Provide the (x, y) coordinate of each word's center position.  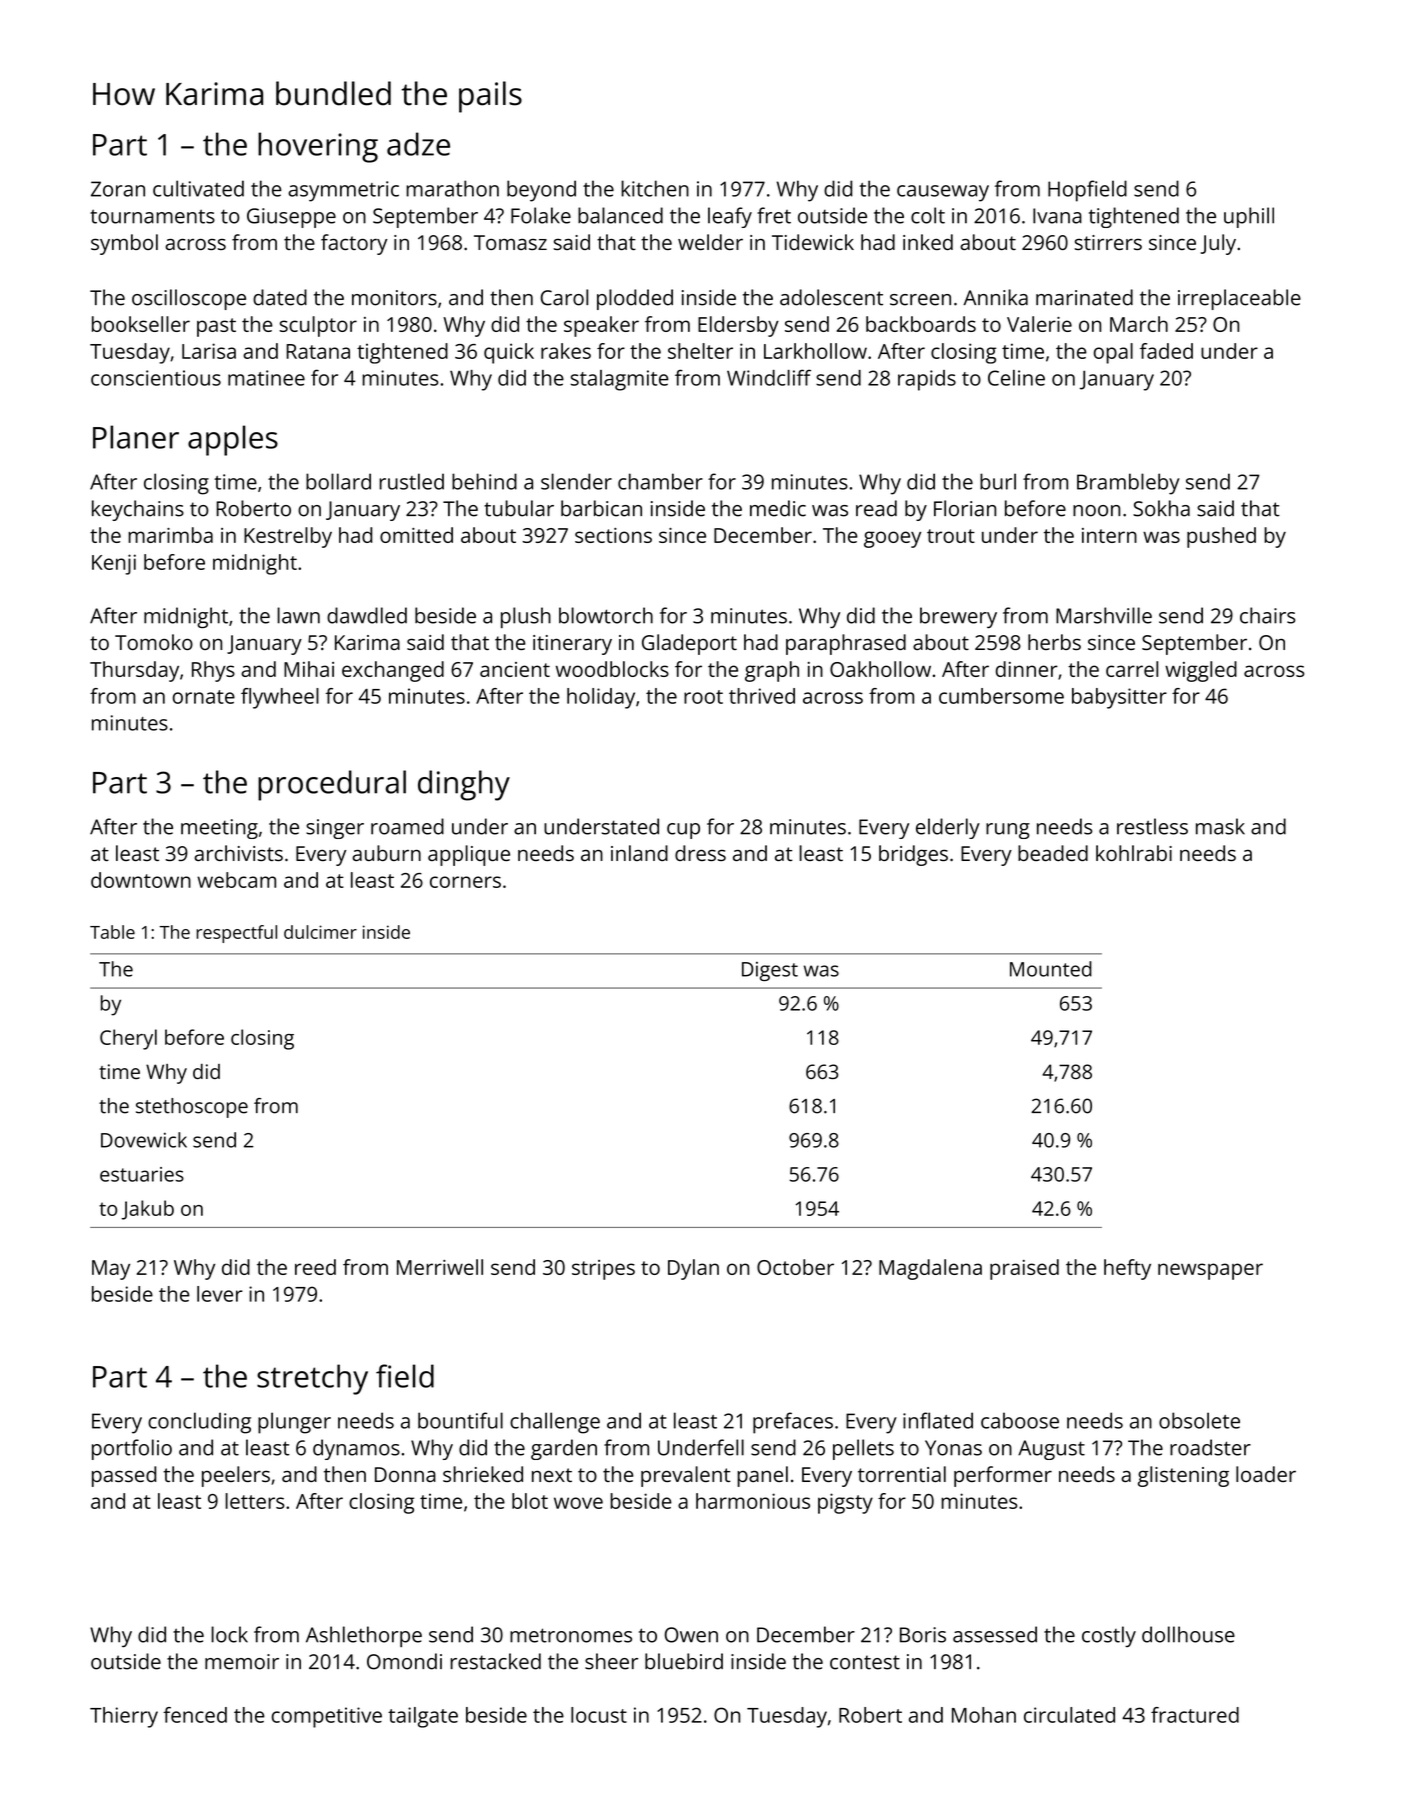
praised (1024, 1269)
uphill (1249, 217)
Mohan (984, 1715)
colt (928, 215)
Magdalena (930, 1269)
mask (1220, 826)
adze (418, 144)
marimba (170, 535)
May (111, 1270)
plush (526, 617)
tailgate (423, 1717)
